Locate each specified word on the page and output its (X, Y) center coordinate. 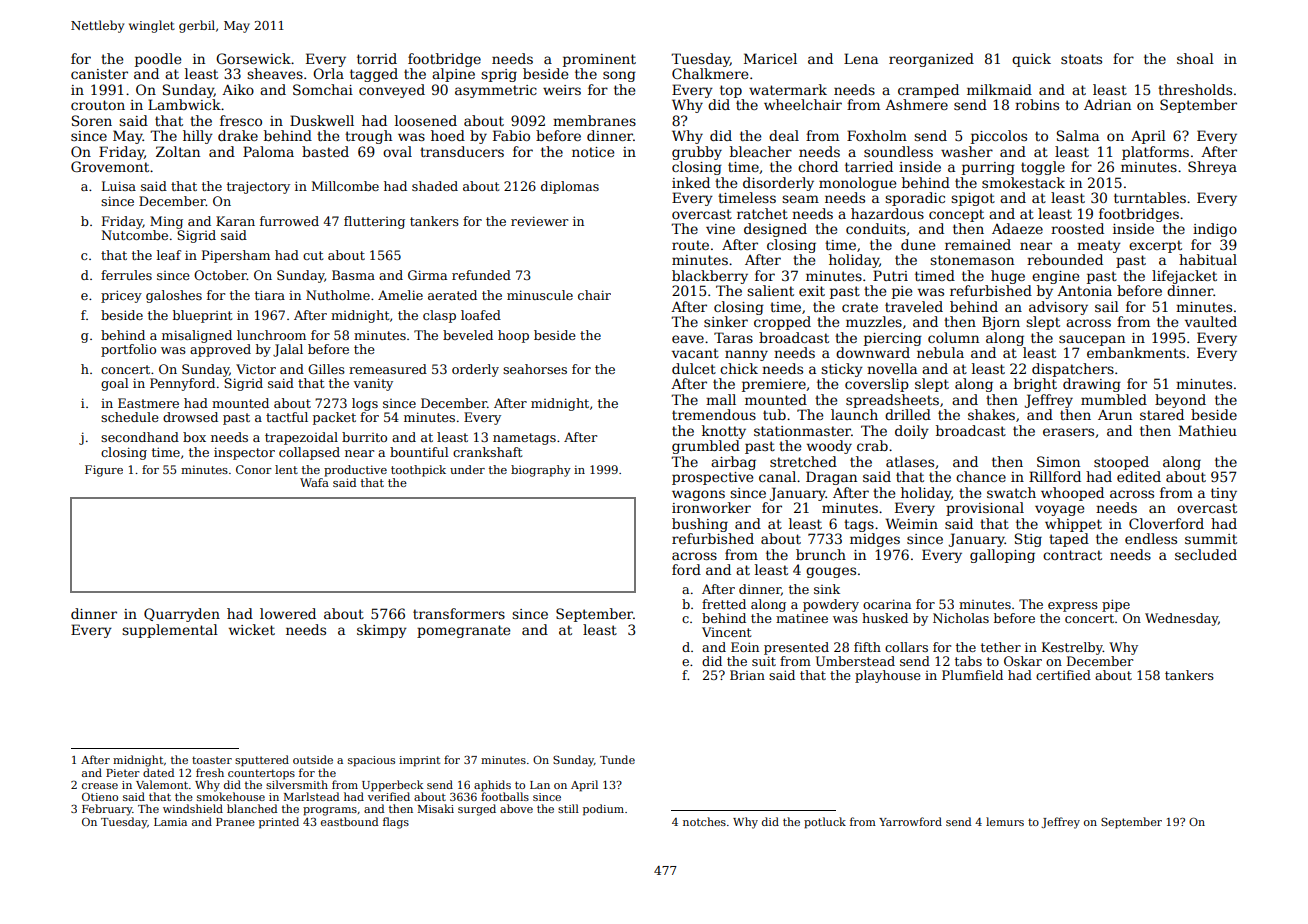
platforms (1155, 153)
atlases (910, 461)
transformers (459, 613)
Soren (92, 120)
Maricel (770, 58)
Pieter (123, 773)
